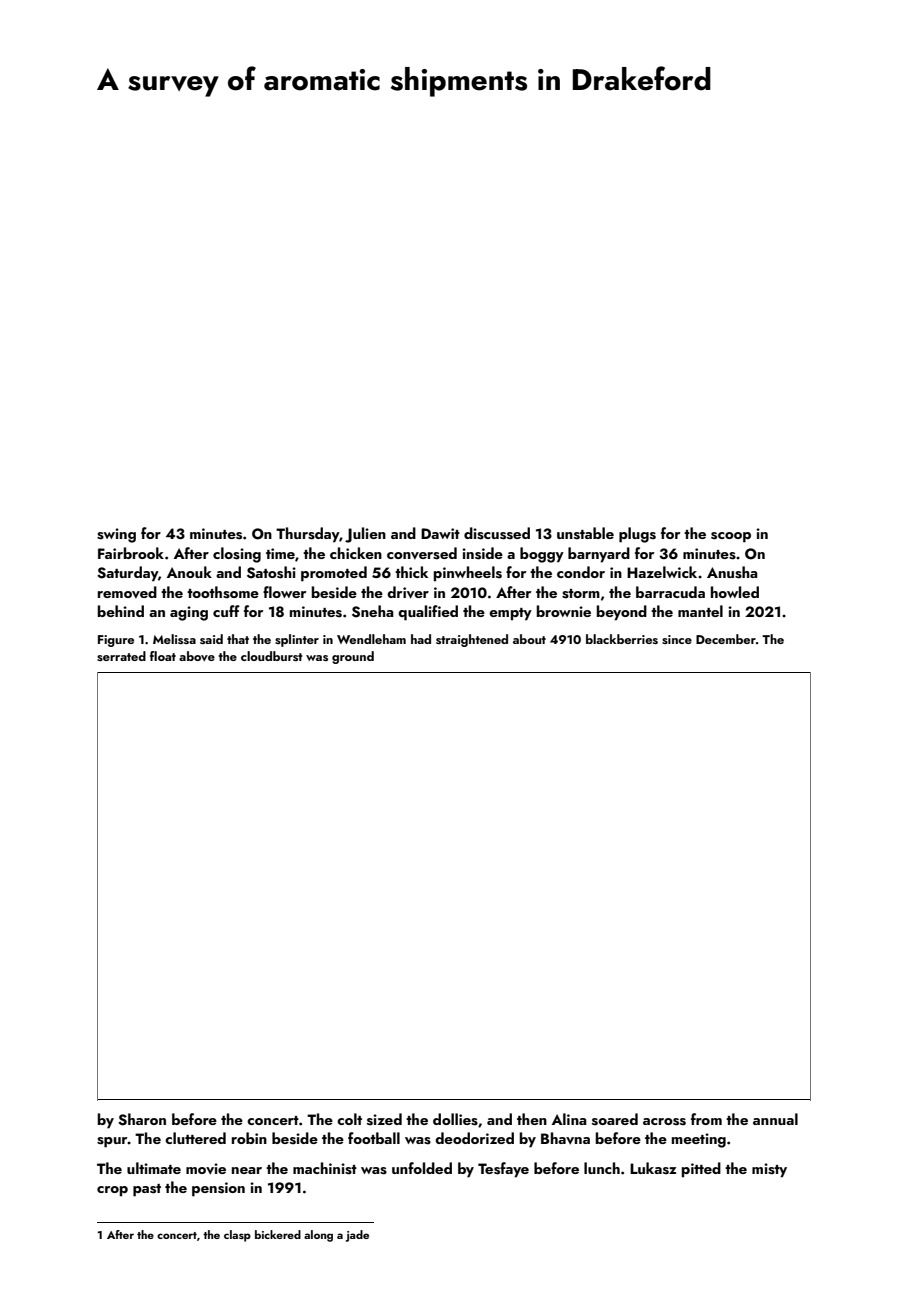 The image size is (908, 1316). Describe the element at coordinates (581, 572) in the screenshot. I see `condor` at that location.
